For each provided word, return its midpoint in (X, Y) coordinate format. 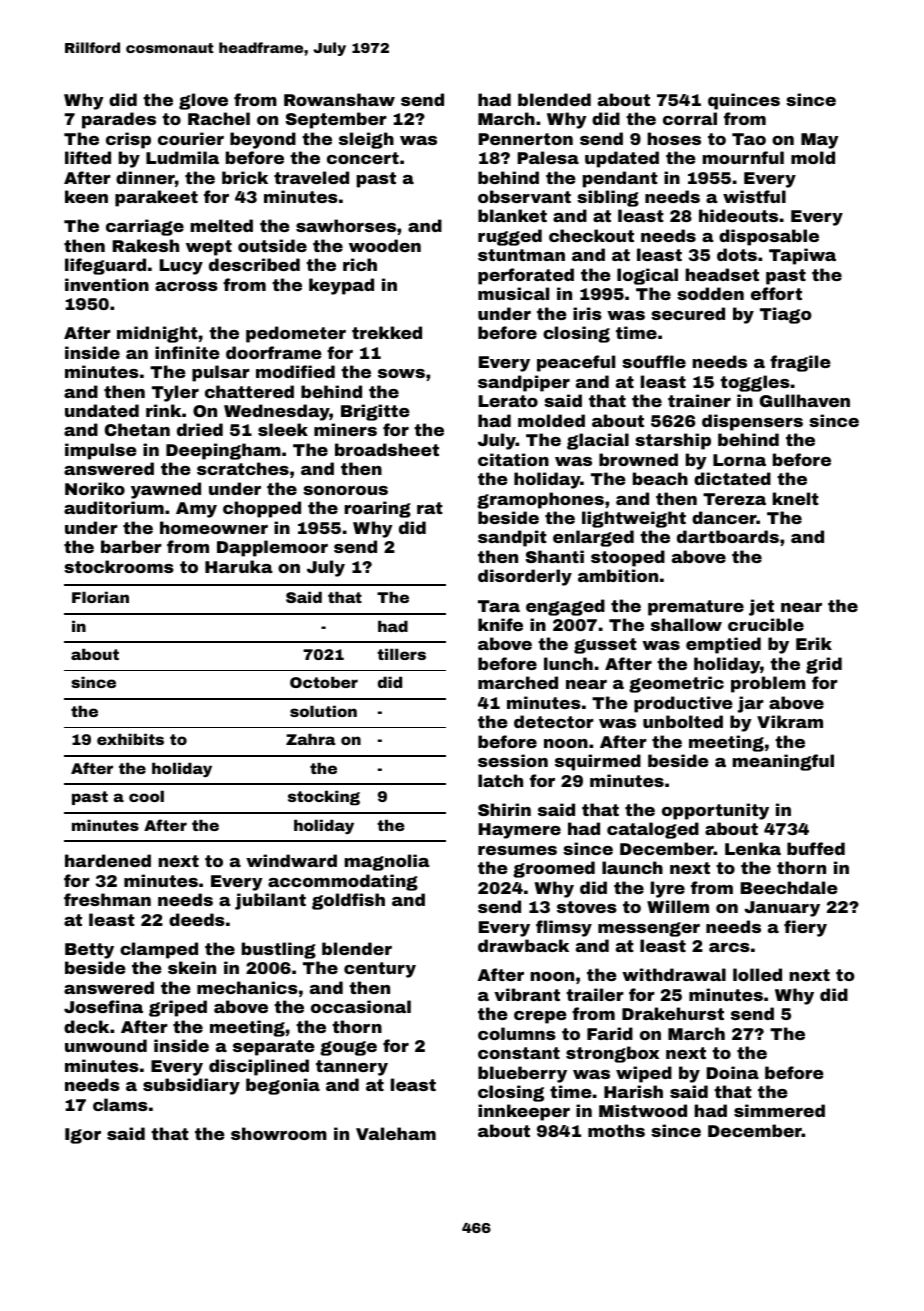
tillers (401, 654)
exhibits (130, 739)
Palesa (548, 157)
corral (690, 118)
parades (119, 120)
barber (131, 546)
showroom (279, 1133)
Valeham (396, 1133)
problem (768, 684)
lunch (568, 663)
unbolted (683, 721)
